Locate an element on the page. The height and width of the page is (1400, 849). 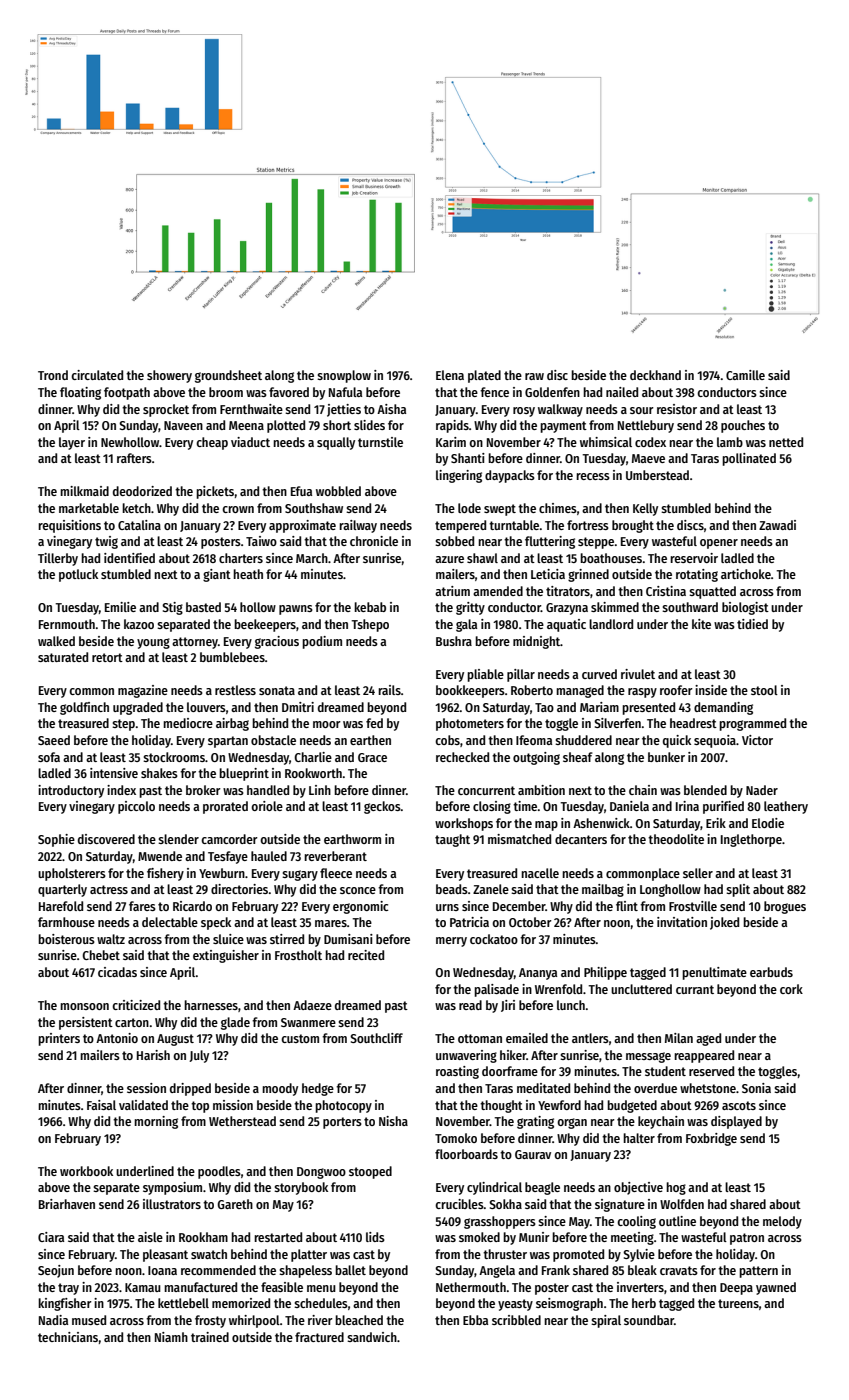
technicians is located at coordinates (68, 1337).
